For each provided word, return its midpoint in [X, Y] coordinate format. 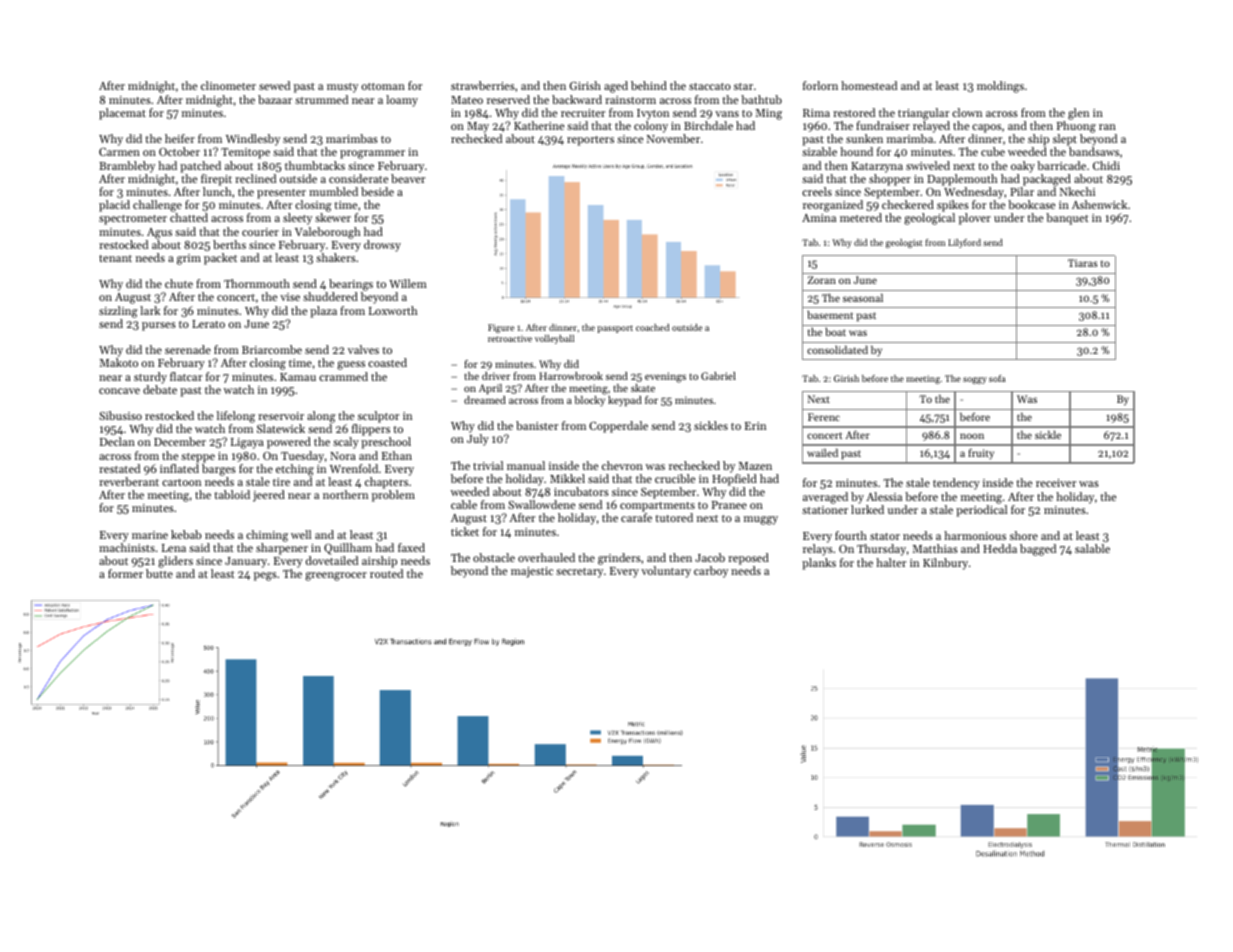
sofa [997, 378]
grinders [619, 559]
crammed [343, 376]
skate [643, 388]
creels [817, 191]
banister [537, 425]
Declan [117, 441]
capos [986, 128]
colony [651, 127]
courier [260, 232]
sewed [274, 85]
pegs [265, 576]
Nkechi [1077, 191]
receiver [1056, 483]
